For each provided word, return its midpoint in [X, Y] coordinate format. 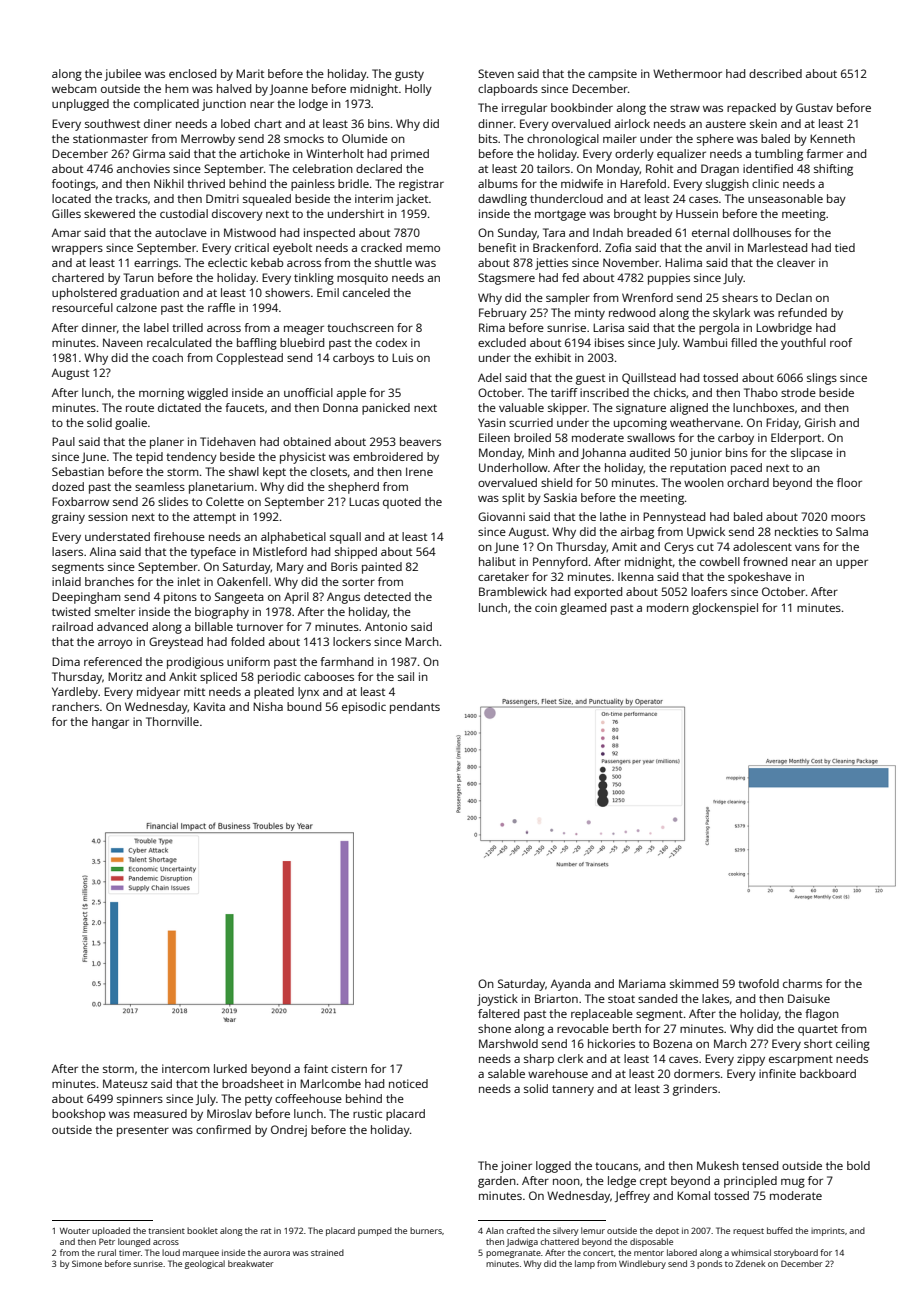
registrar [421, 185]
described [775, 73]
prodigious [195, 663]
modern [668, 607]
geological [205, 1264]
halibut [497, 561]
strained [327, 1252]
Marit [250, 73]
